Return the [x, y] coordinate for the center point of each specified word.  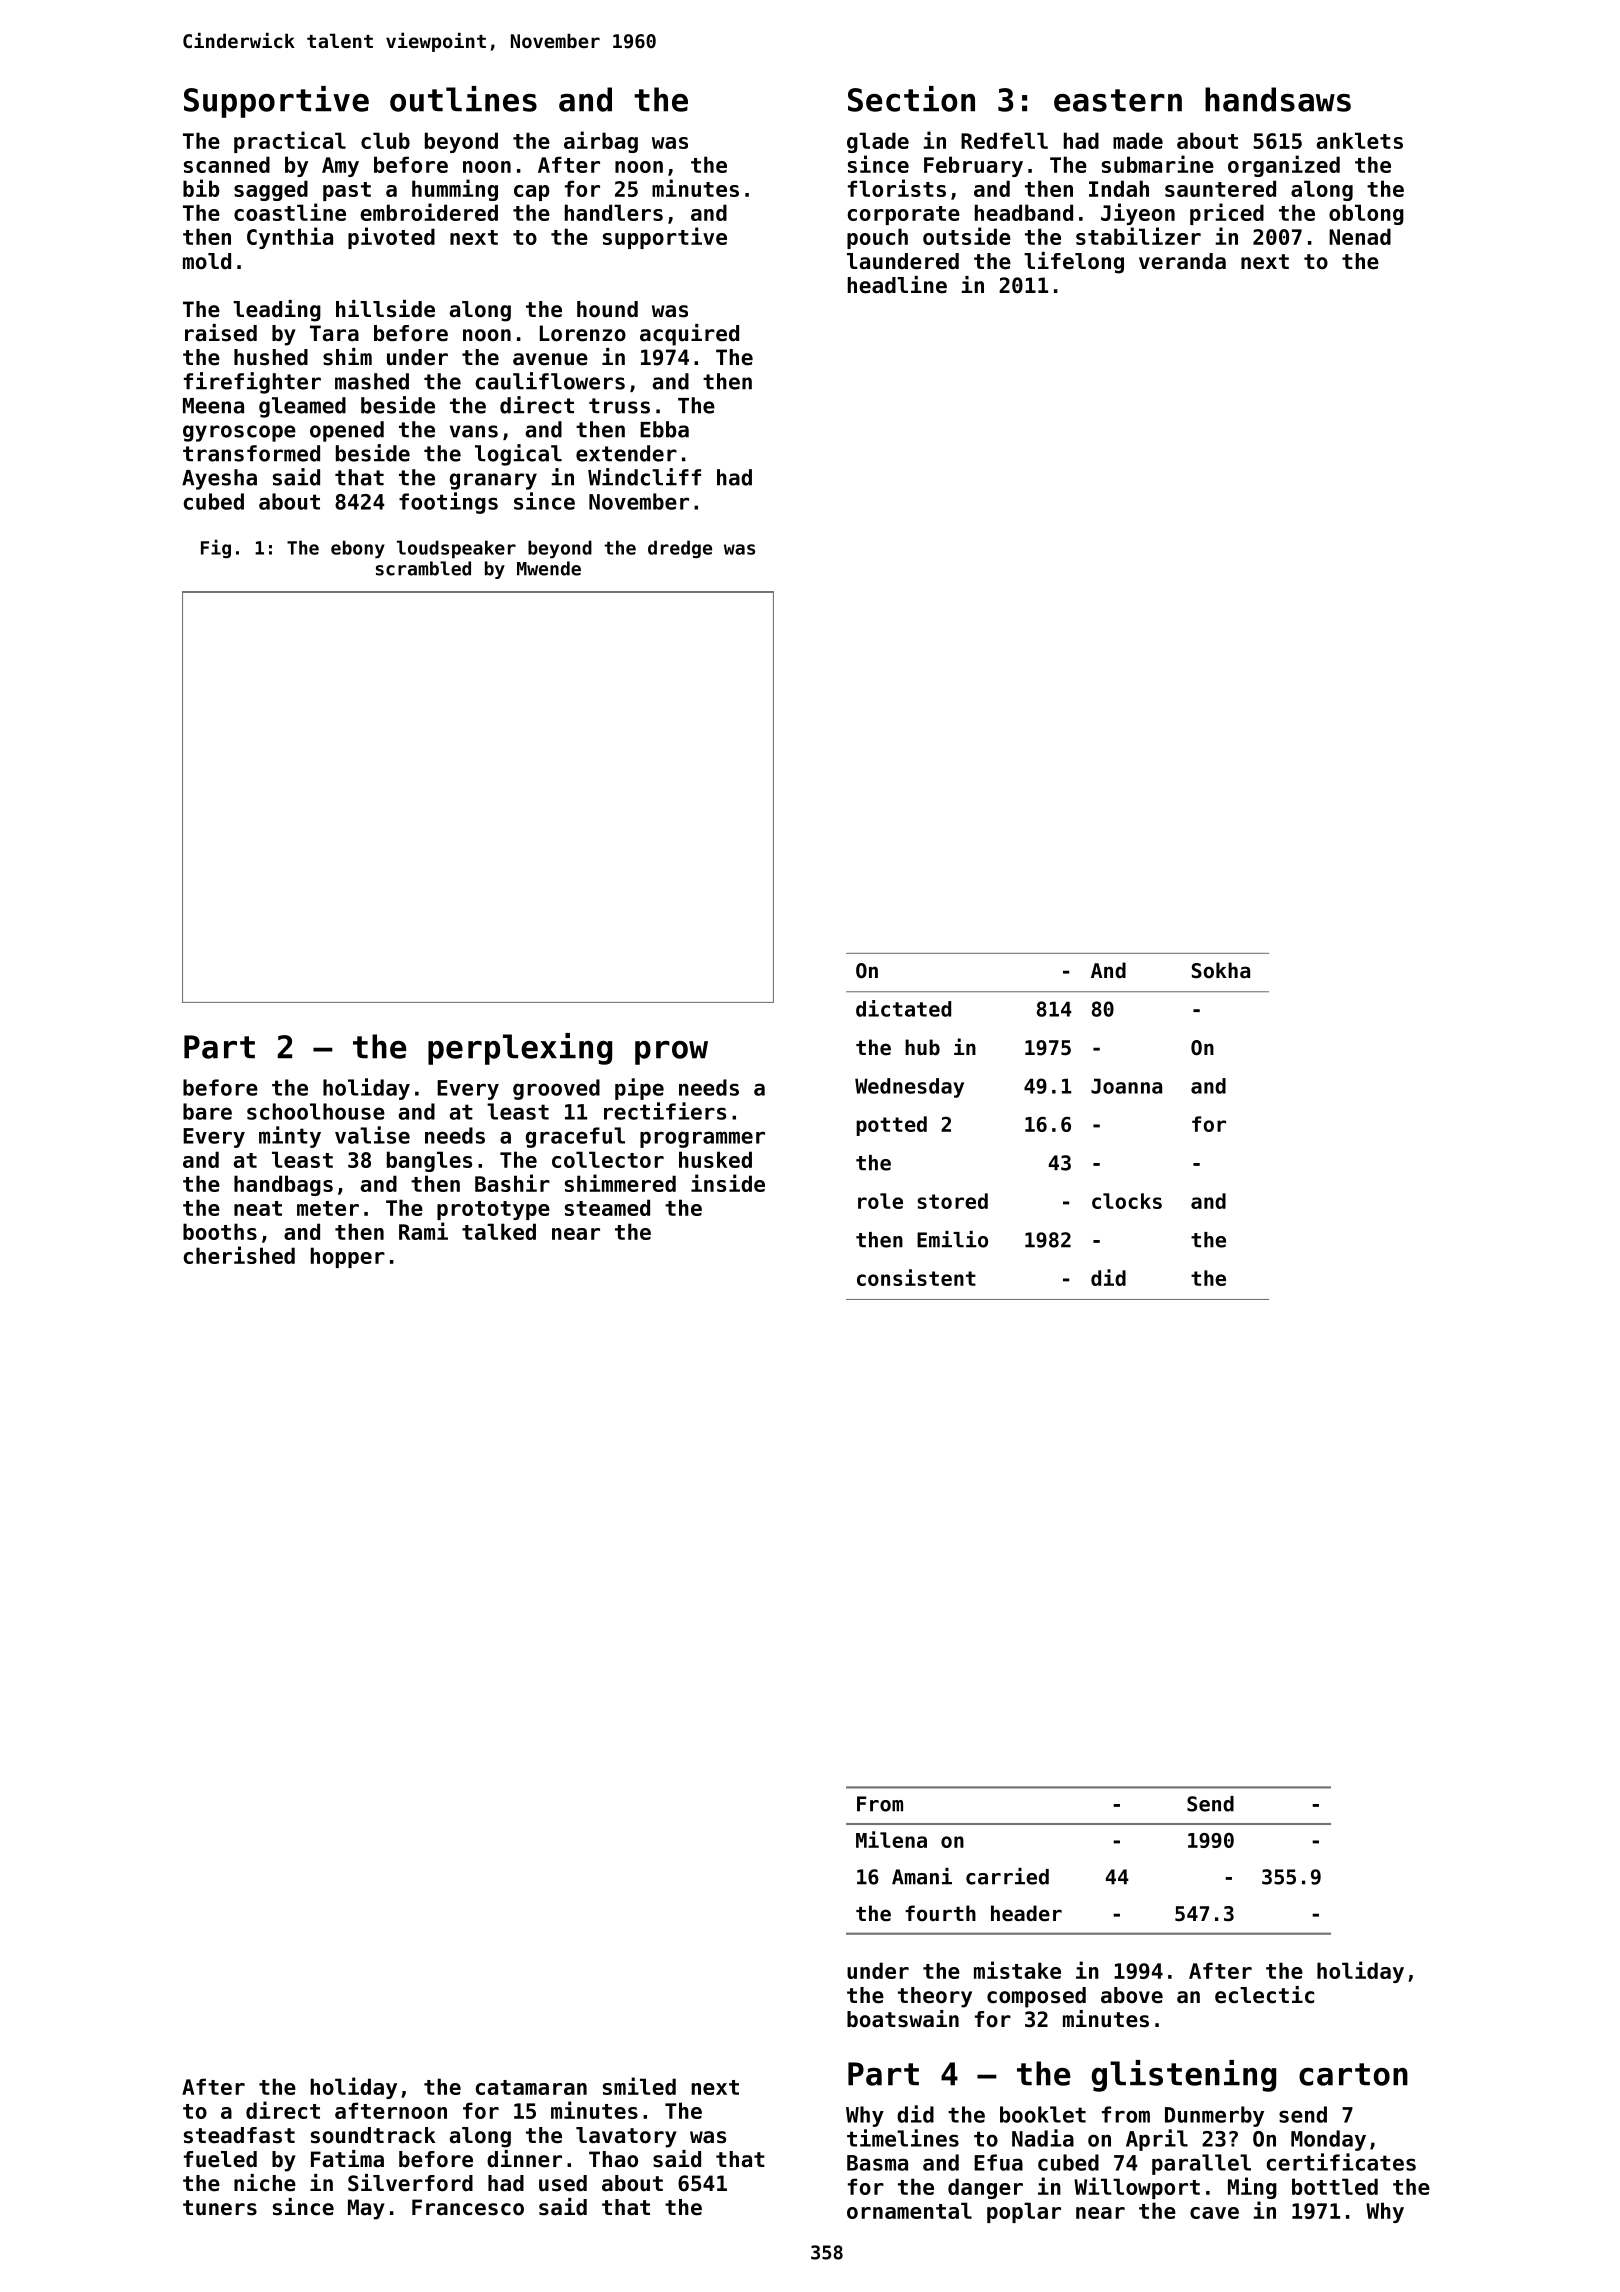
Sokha [1221, 970]
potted [891, 1126]
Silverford [410, 2183]
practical [290, 142]
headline [897, 285]
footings [448, 503]
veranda [1182, 261]
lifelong [1074, 263]
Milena [891, 1839]
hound [607, 309]
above [1132, 1995]
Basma [877, 2163]
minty [290, 1137]
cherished [239, 1255]
